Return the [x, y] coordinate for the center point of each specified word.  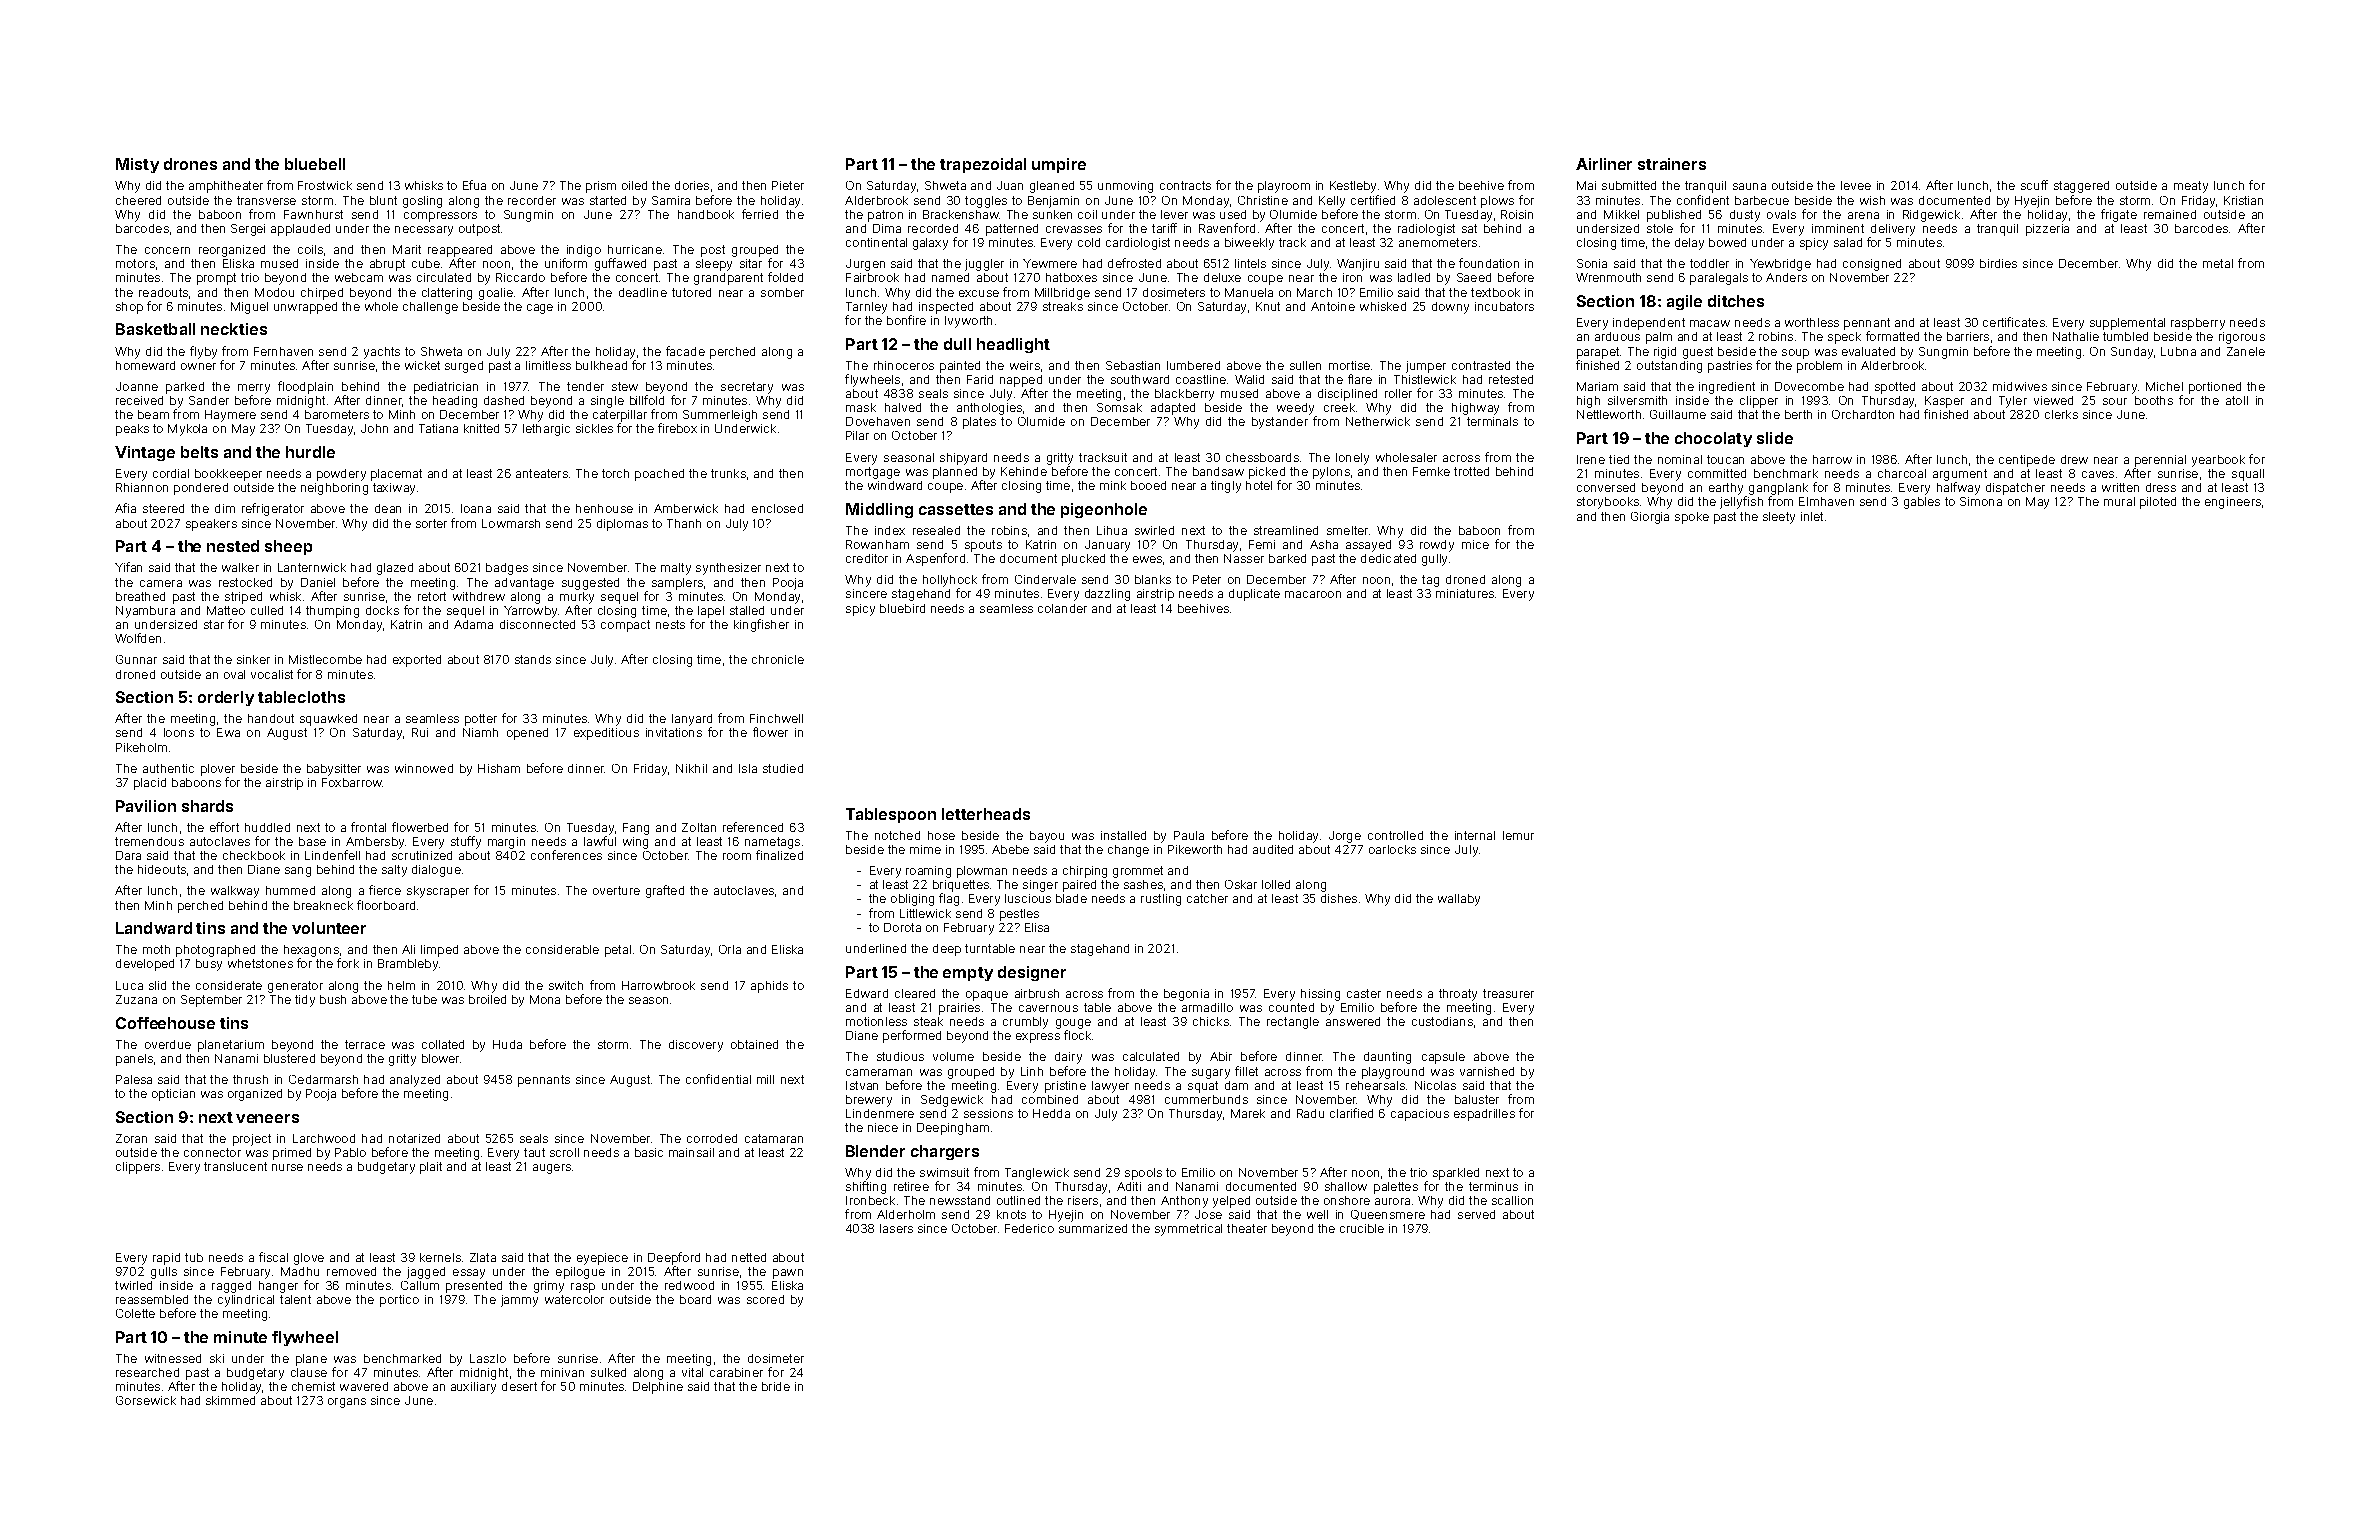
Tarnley [866, 308]
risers [1083, 1200]
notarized [414, 1138]
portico [399, 1301]
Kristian [2243, 200]
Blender [875, 1151]
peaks [132, 430]
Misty [137, 165]
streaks [1063, 306]
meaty [2191, 187]
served [1476, 1214]
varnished [1487, 1071]
